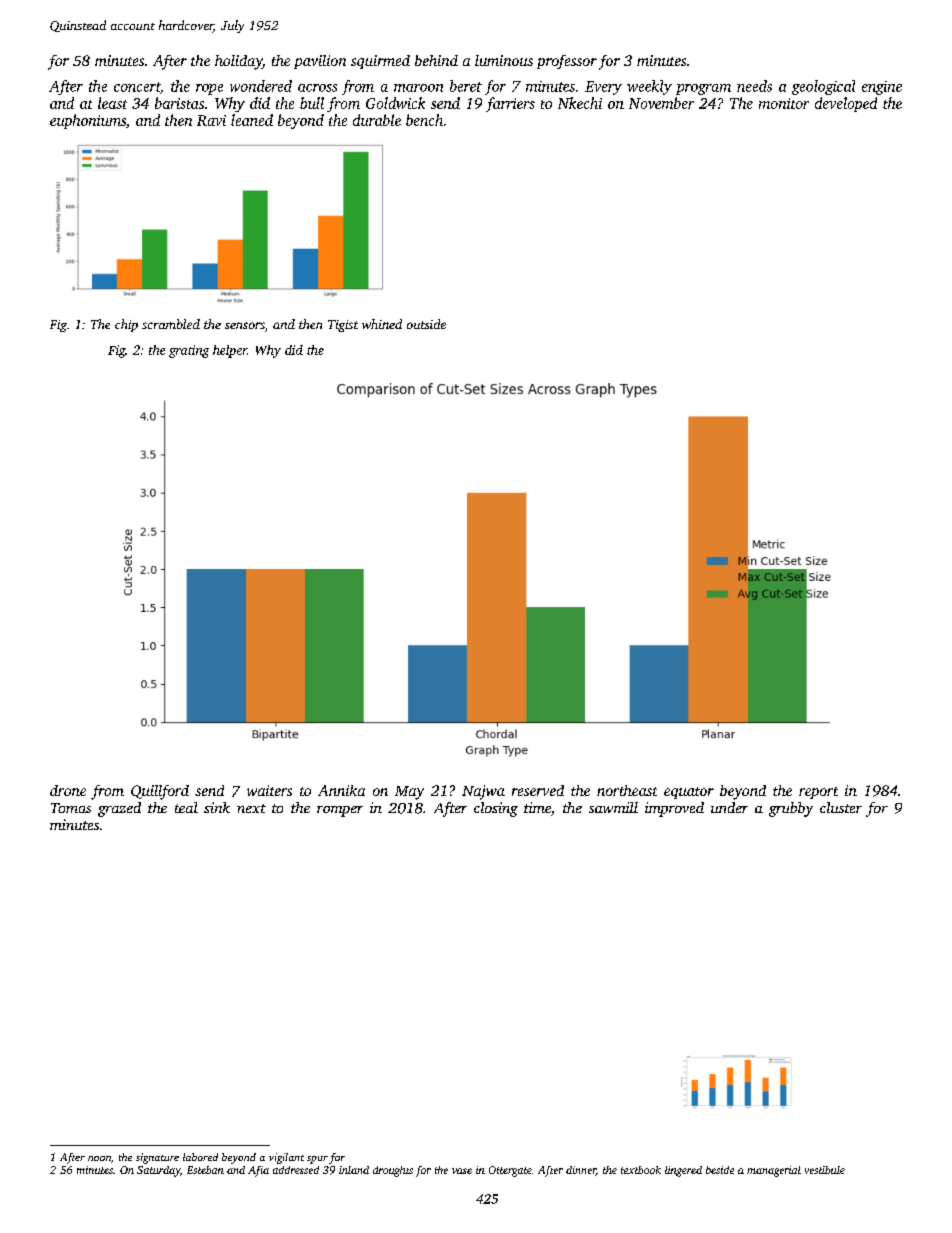 This document has width=952, height=1233. Describe the element at coordinates (99, 1158) in the document. I see `noon` at that location.
